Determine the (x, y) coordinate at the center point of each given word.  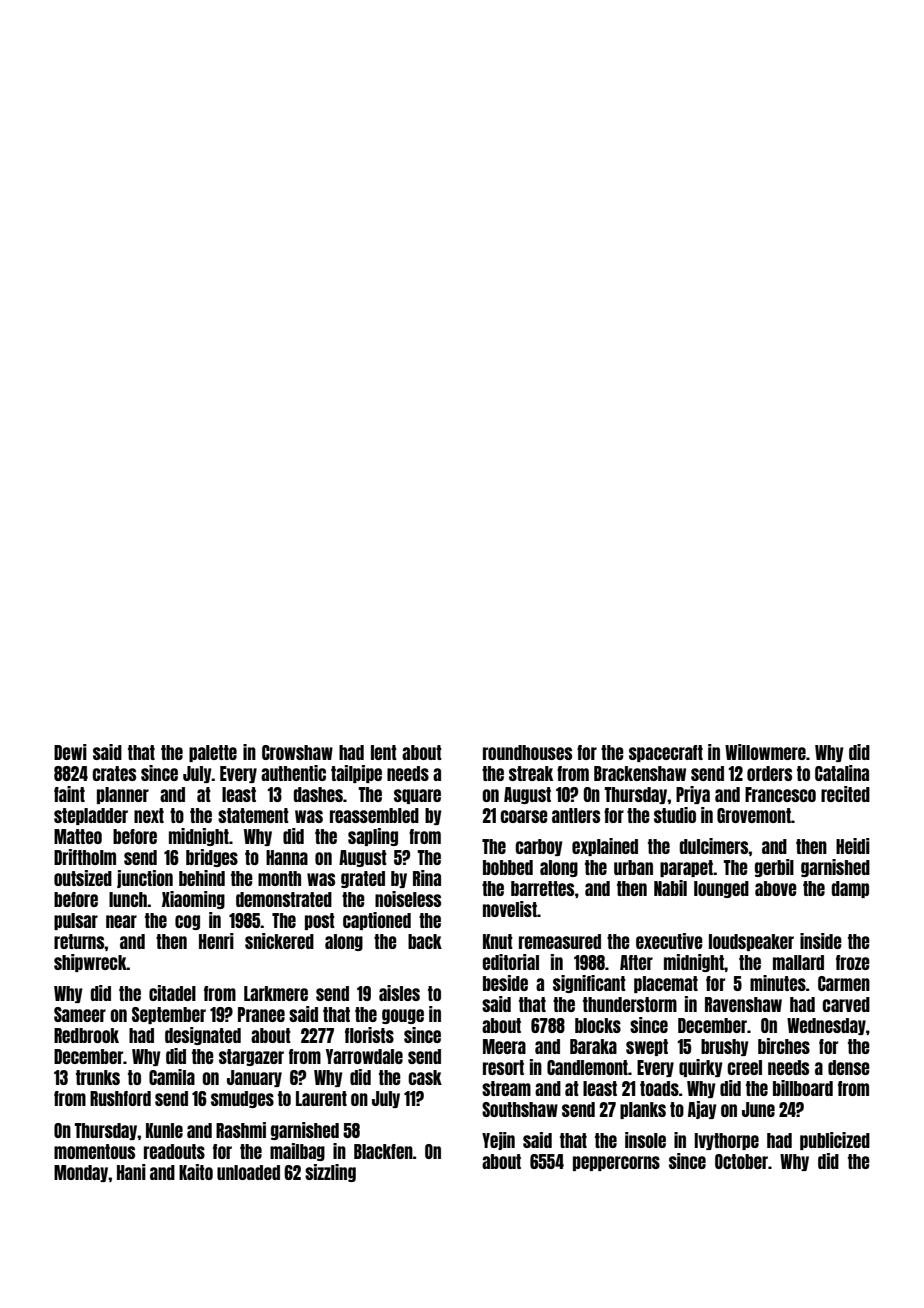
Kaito (196, 1172)
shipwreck (90, 963)
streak (531, 773)
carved (846, 1004)
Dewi (70, 752)
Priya (693, 795)
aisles (399, 993)
